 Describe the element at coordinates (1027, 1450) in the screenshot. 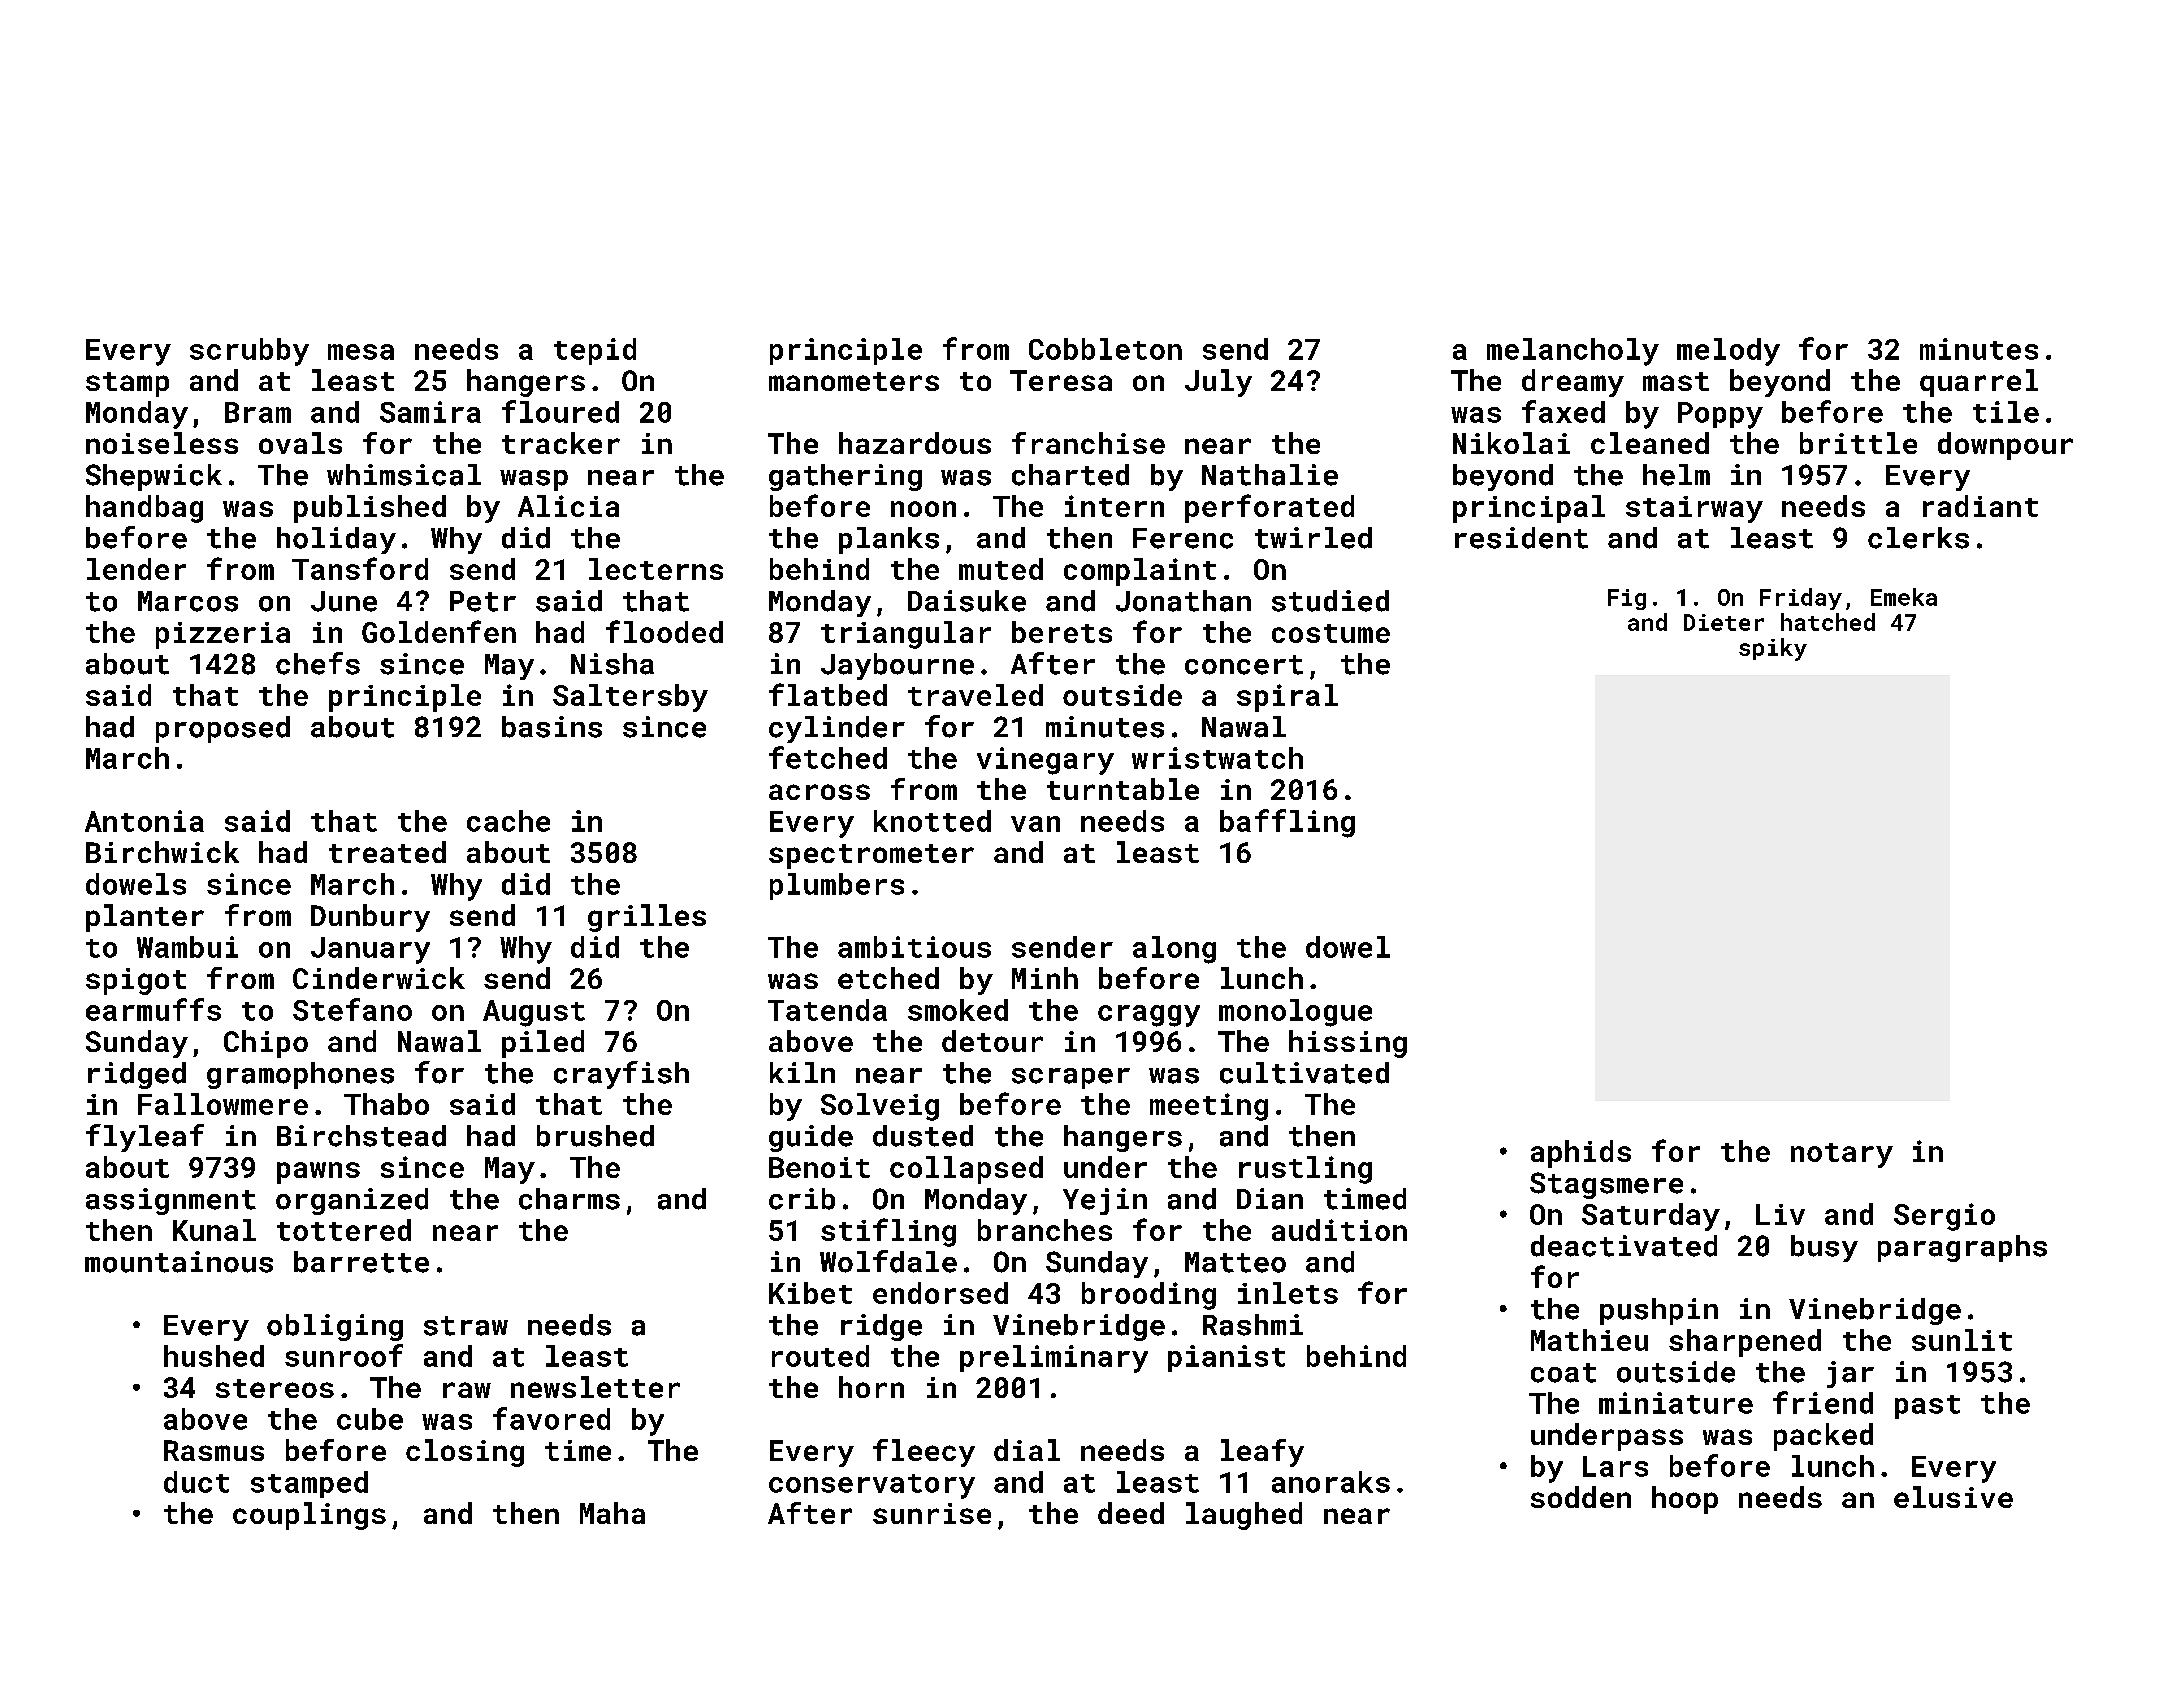

I see `dial` at that location.
